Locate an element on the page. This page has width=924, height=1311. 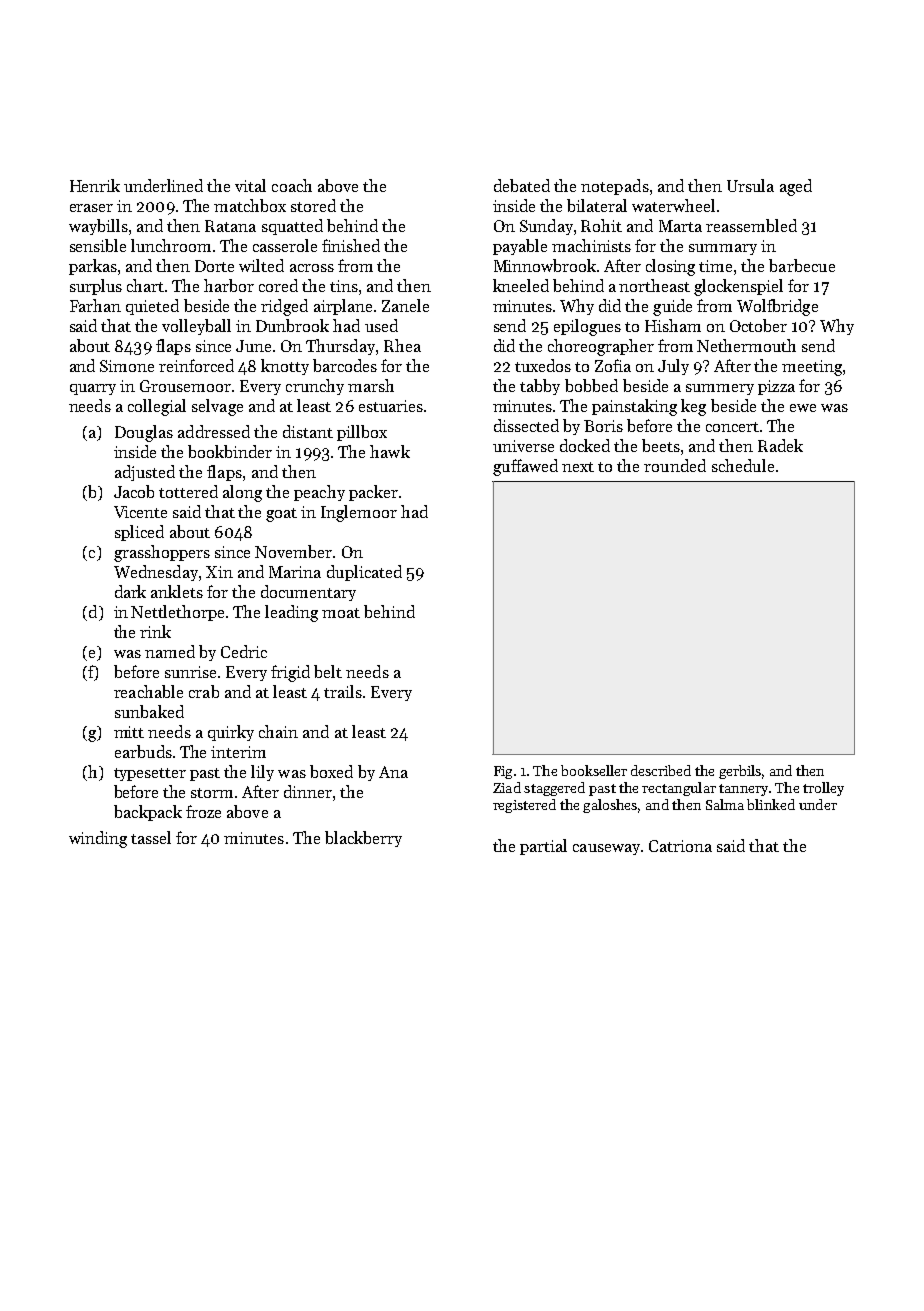
goat is located at coordinates (281, 515).
